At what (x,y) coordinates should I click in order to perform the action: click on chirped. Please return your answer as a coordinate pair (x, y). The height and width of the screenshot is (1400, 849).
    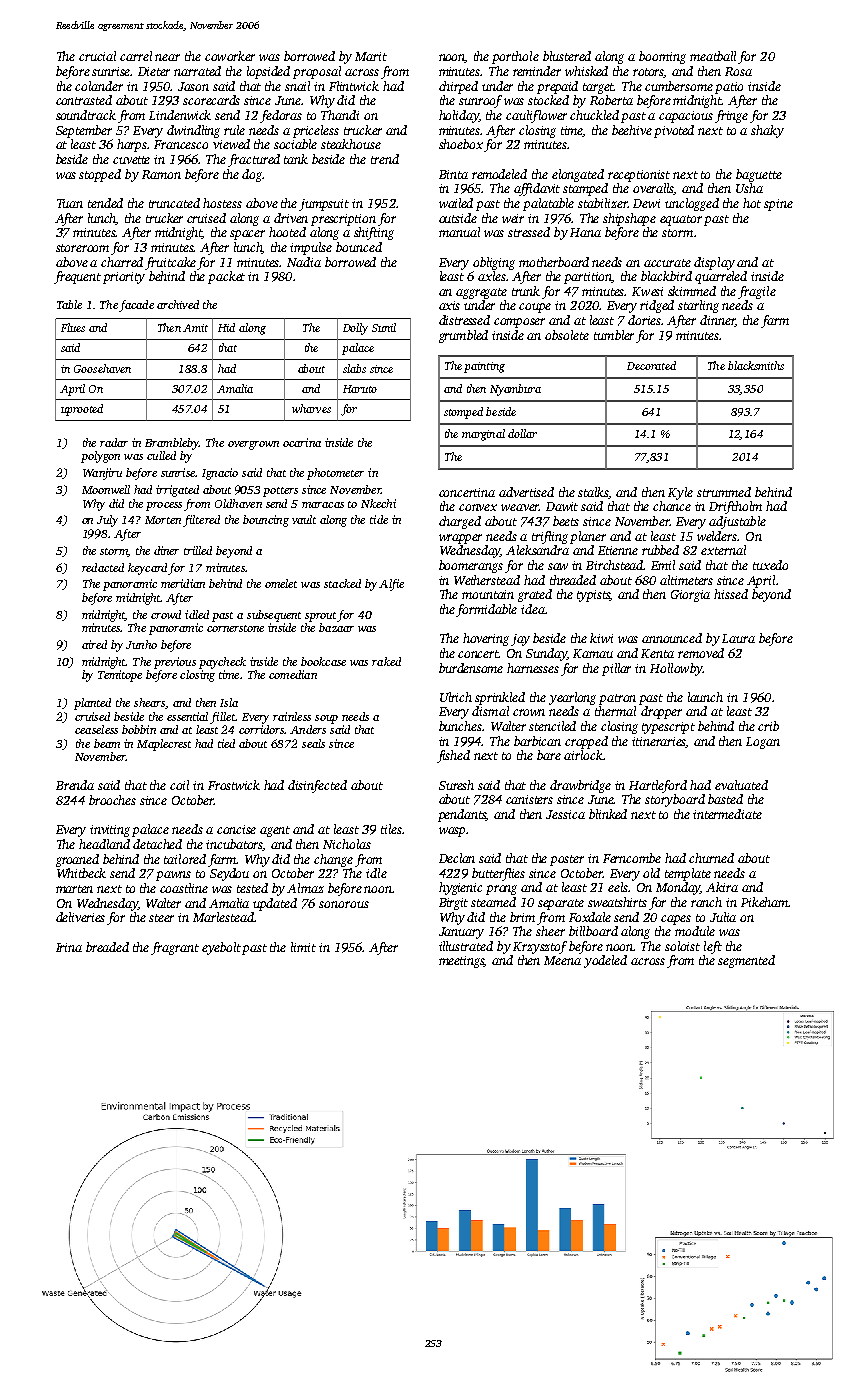
    Looking at the image, I should click on (458, 87).
